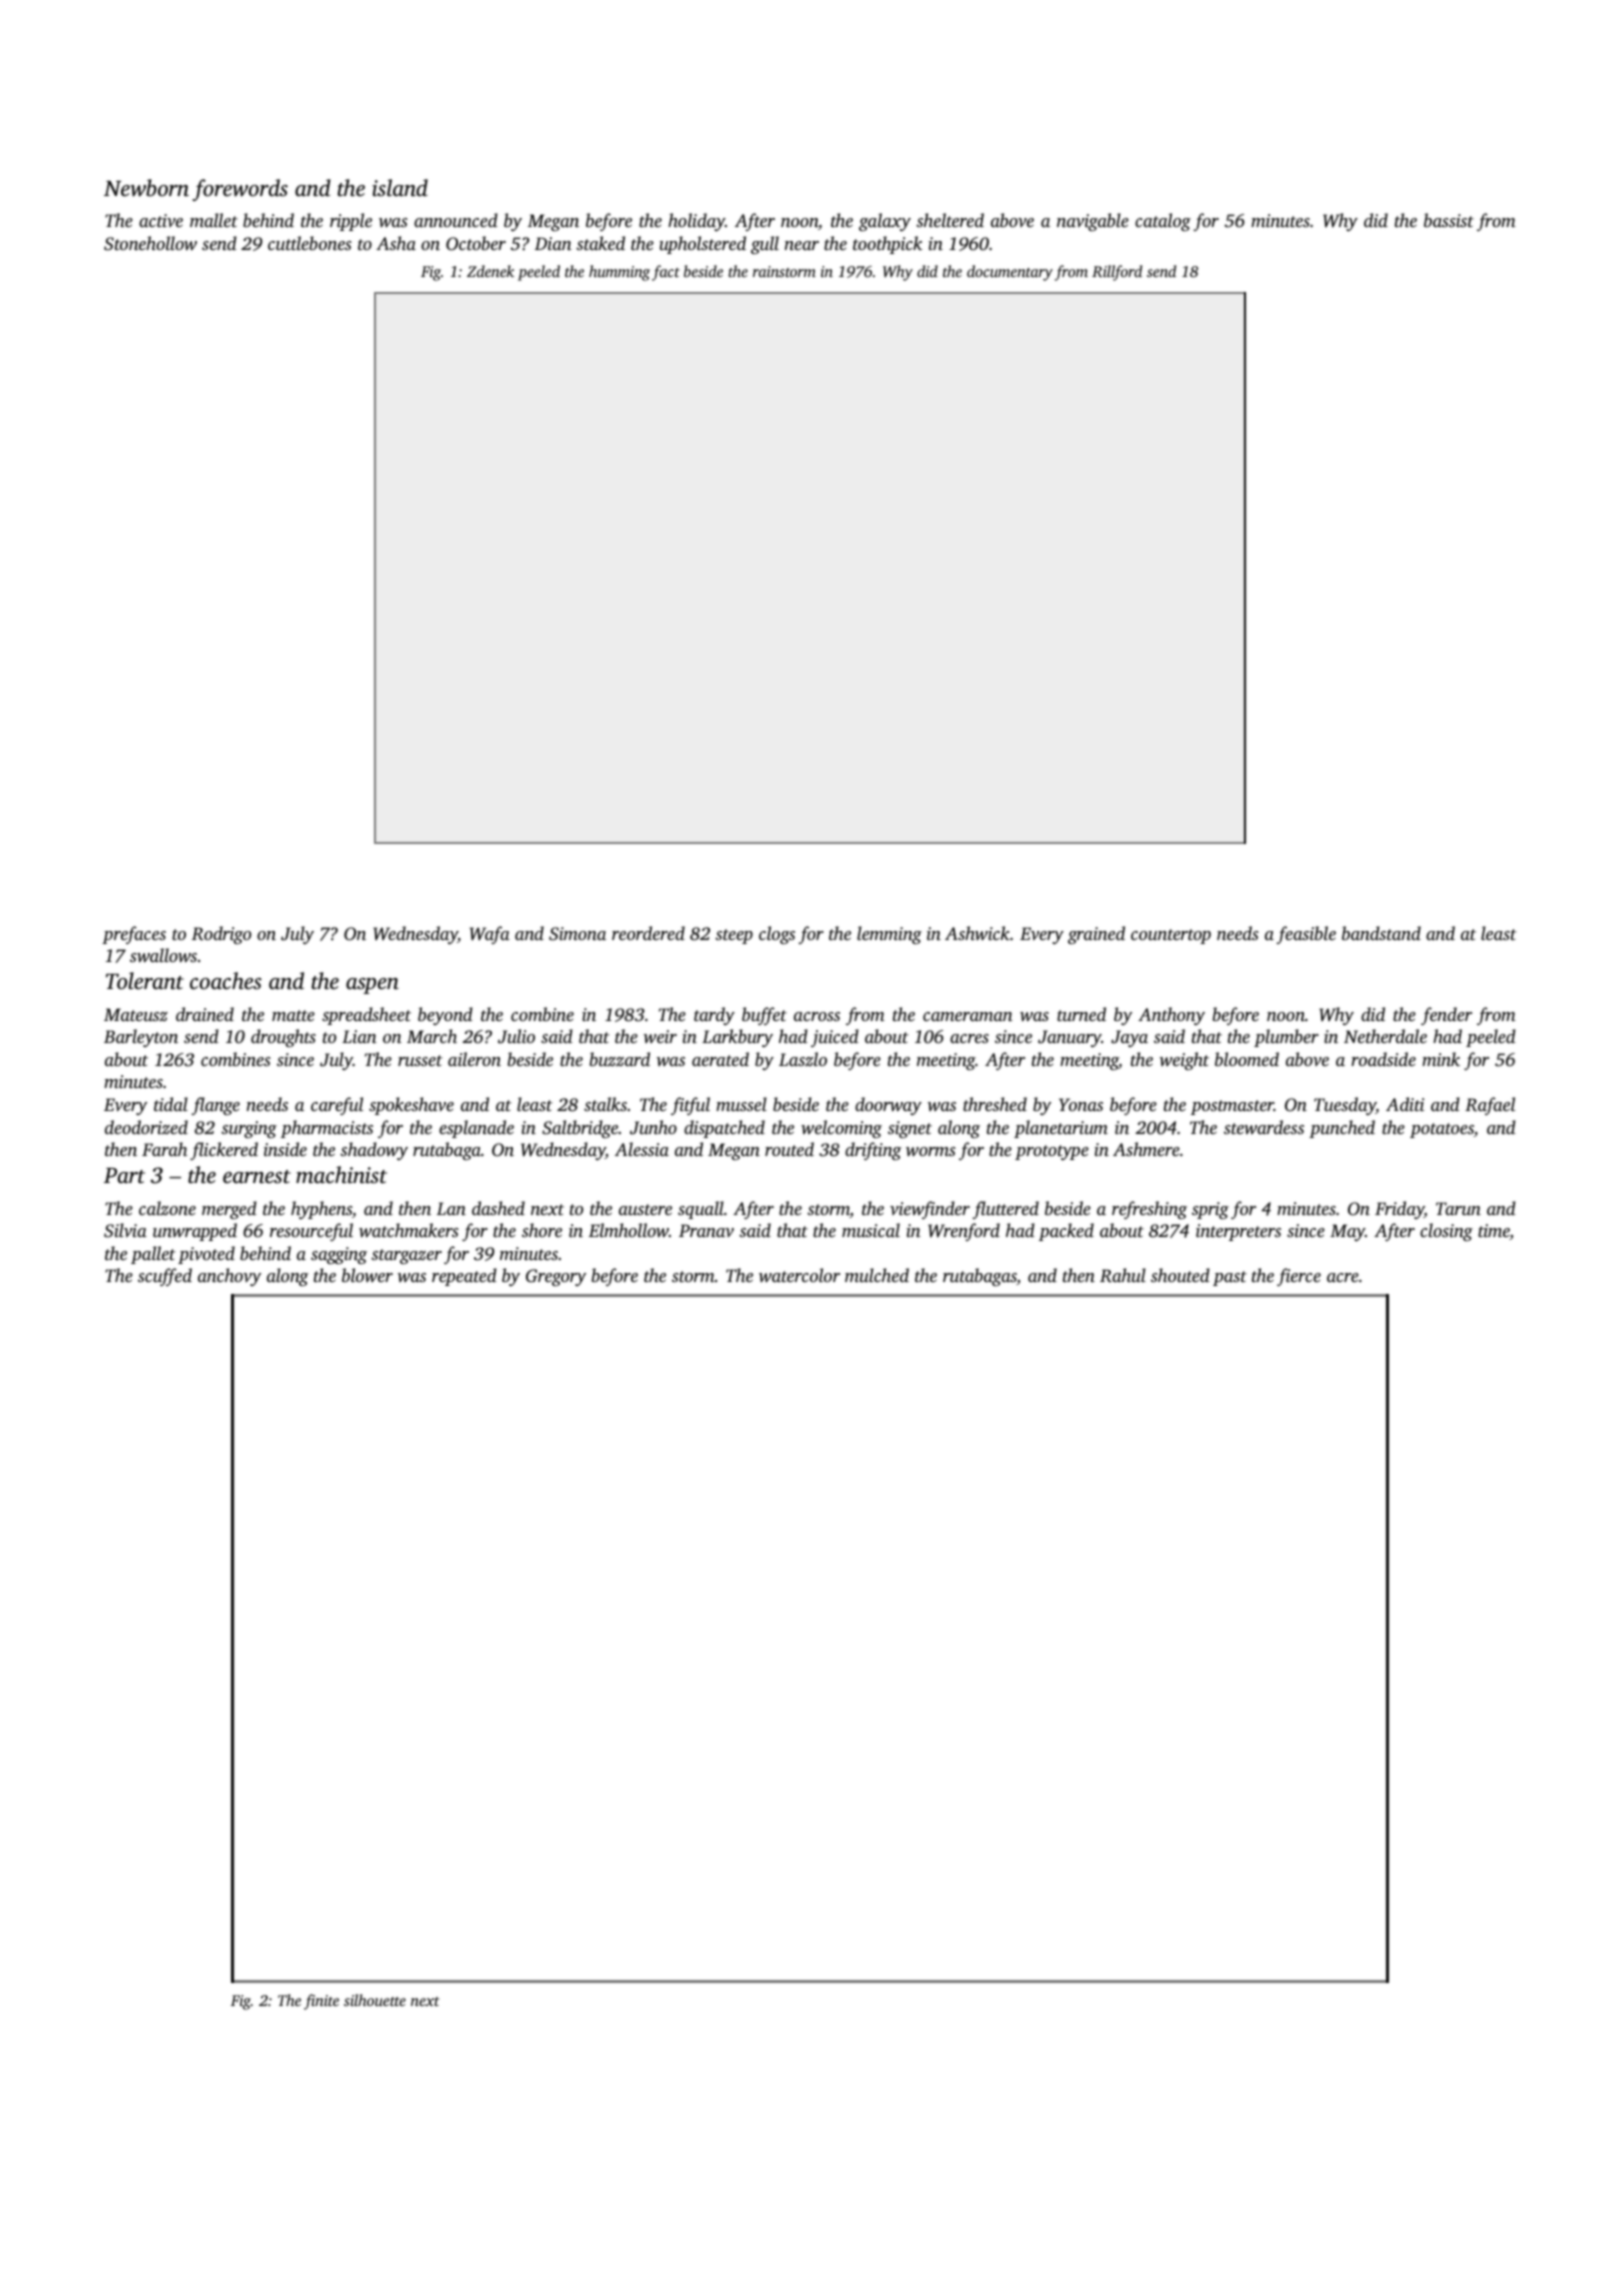 This image has height=2292, width=1620. I want to click on Stonehollow, so click(150, 243).
